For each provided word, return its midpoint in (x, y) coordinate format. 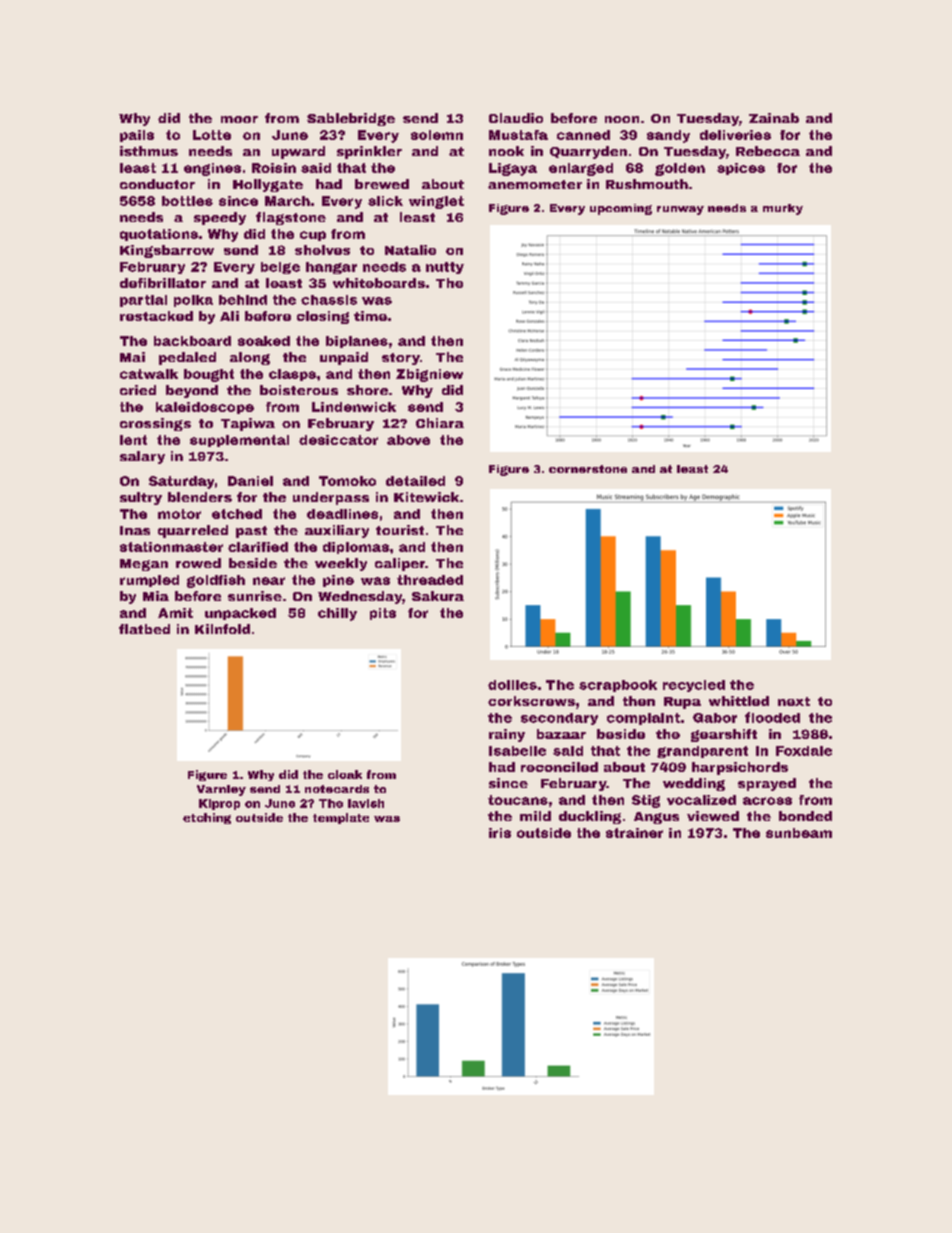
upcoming (621, 209)
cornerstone (588, 469)
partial (143, 301)
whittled (739, 701)
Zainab (774, 118)
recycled (694, 686)
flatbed (144, 629)
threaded (430, 580)
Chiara (440, 423)
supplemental (239, 441)
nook (506, 151)
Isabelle (517, 751)
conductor (157, 184)
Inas (135, 530)
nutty (445, 268)
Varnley (221, 790)
